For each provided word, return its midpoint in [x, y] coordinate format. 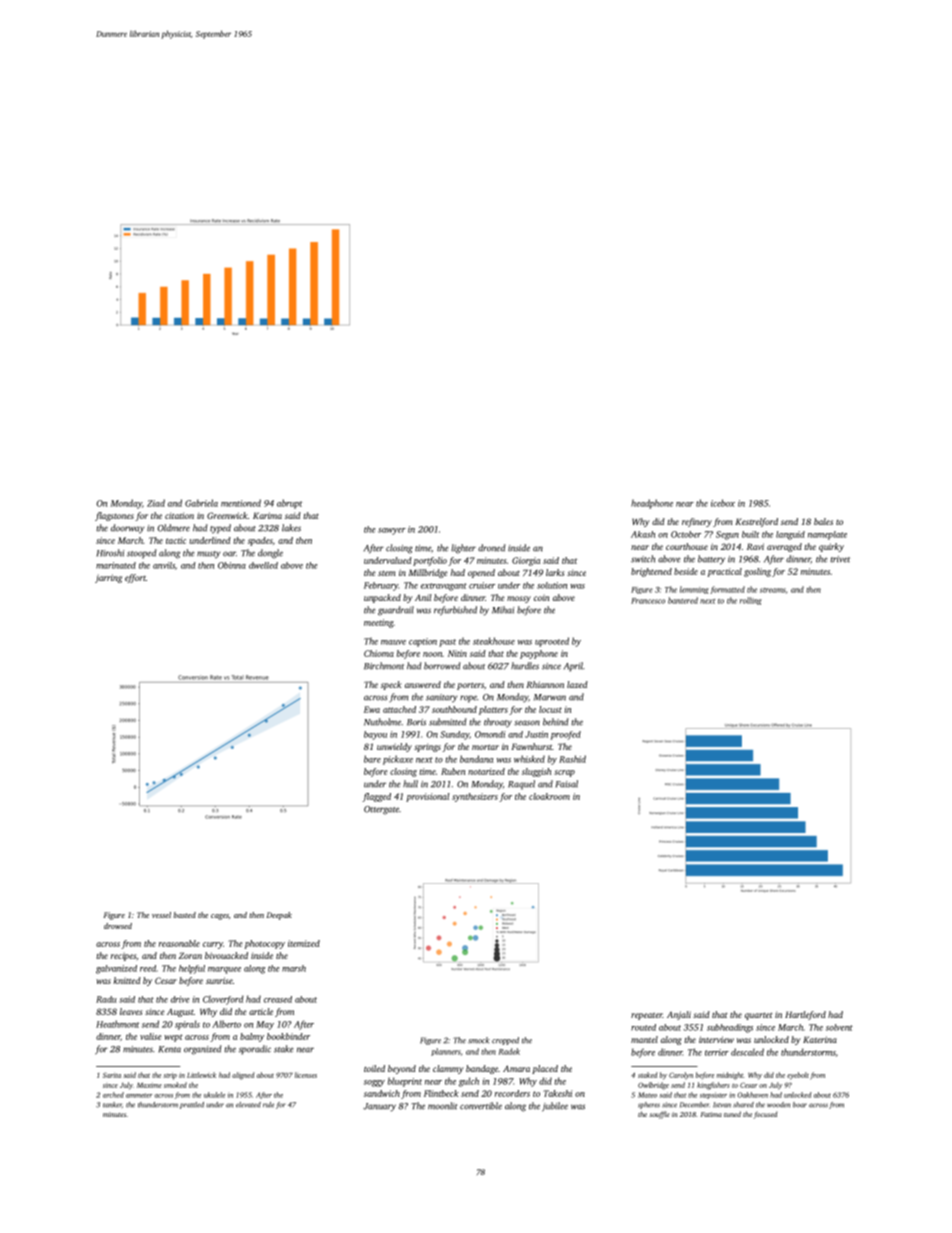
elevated [248, 1105]
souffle [659, 1115]
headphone [652, 504]
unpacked [382, 598]
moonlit [442, 1106]
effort [135, 578]
